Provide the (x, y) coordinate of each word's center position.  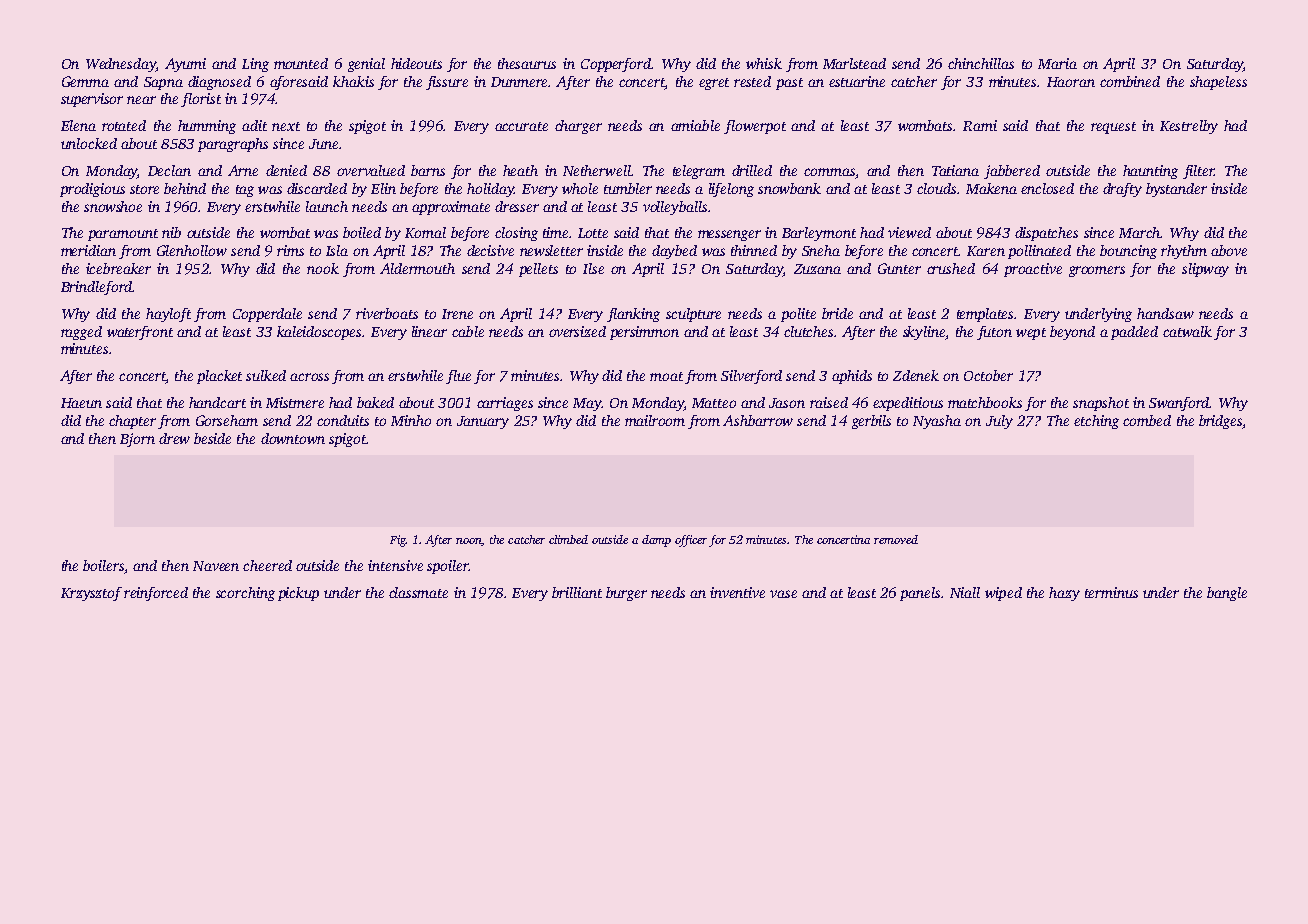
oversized (577, 331)
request (1113, 128)
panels (920, 594)
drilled (752, 170)
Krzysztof (91, 594)
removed (896, 539)
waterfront (140, 333)
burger (626, 594)
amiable (695, 125)
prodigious (92, 190)
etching (1096, 422)
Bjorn (137, 440)
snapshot (1101, 404)
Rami (980, 125)
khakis (353, 81)
